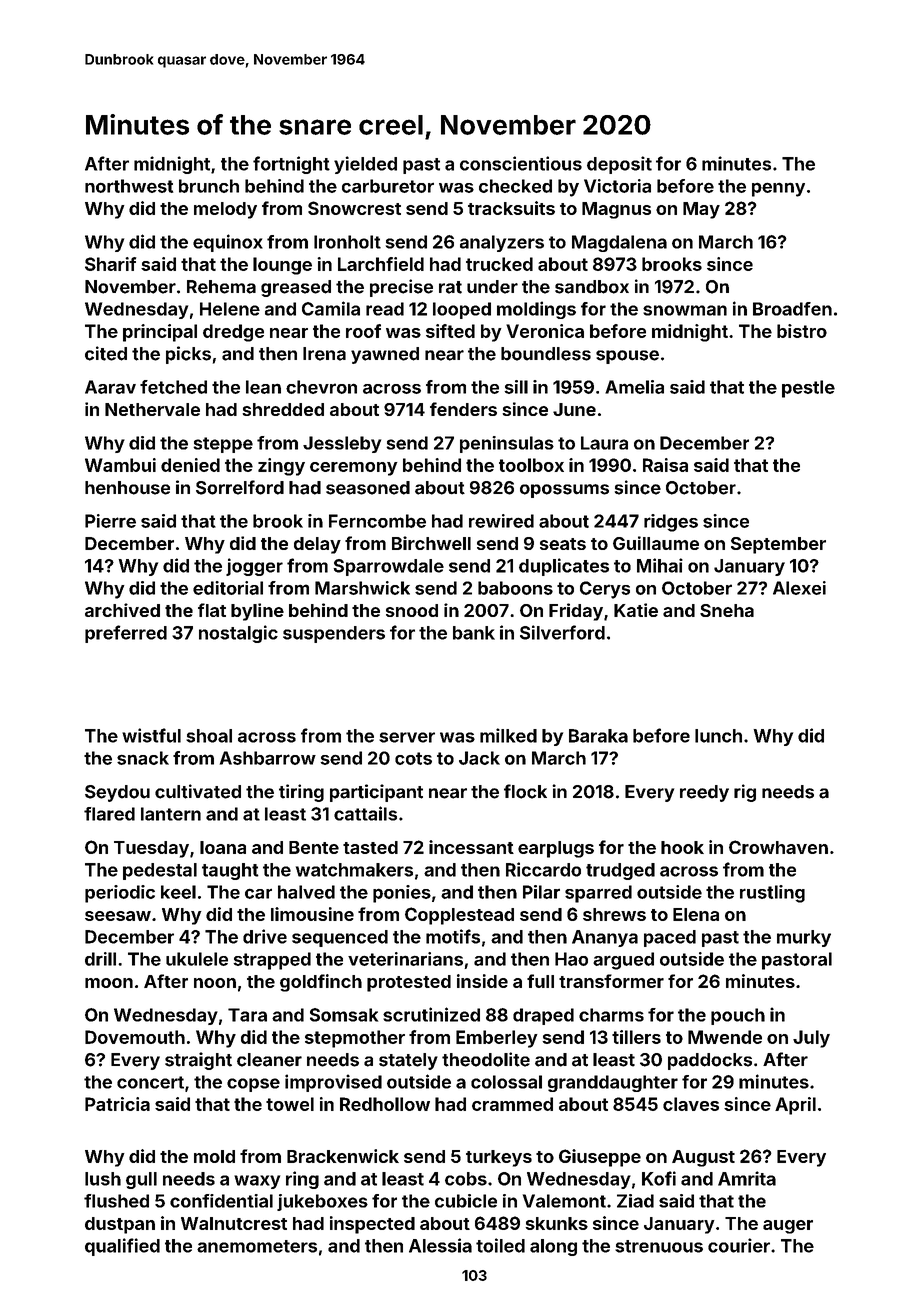  Describe the element at coordinates (778, 545) in the document. I see `September` at that location.
